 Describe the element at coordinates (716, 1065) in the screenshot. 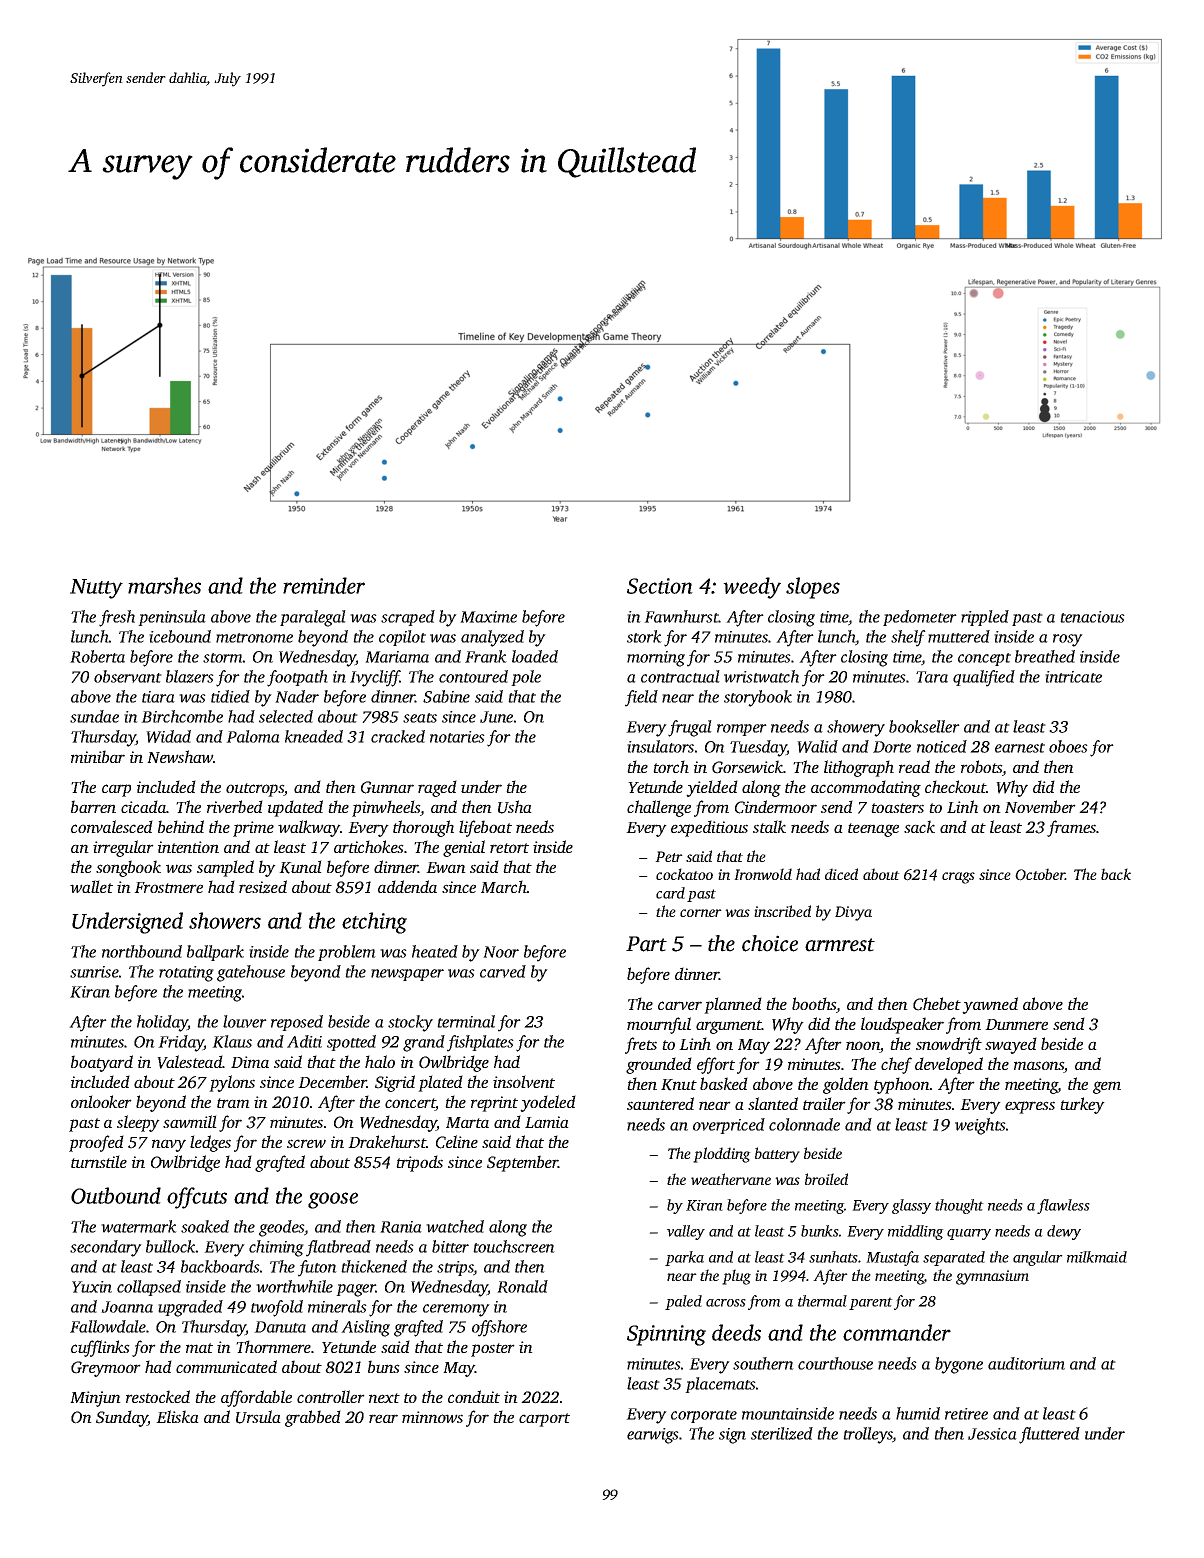

I see `effort` at that location.
